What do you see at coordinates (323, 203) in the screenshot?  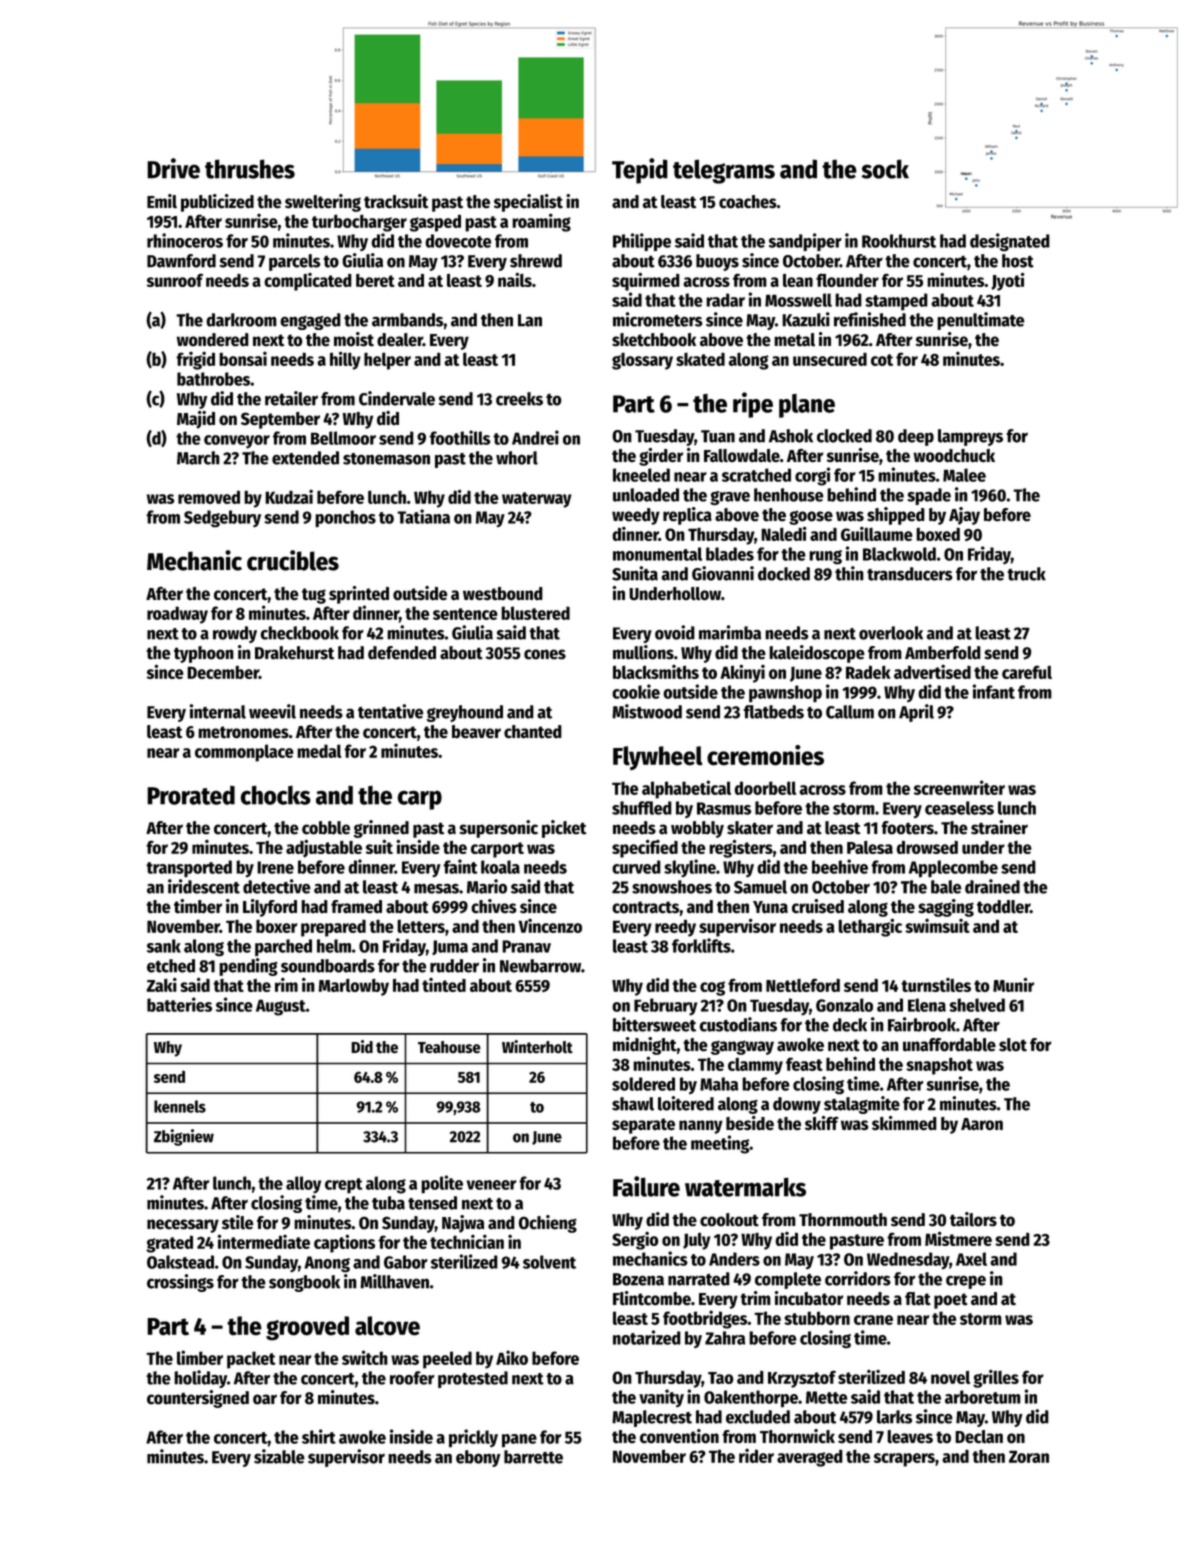 I see `sweltering` at bounding box center [323, 203].
